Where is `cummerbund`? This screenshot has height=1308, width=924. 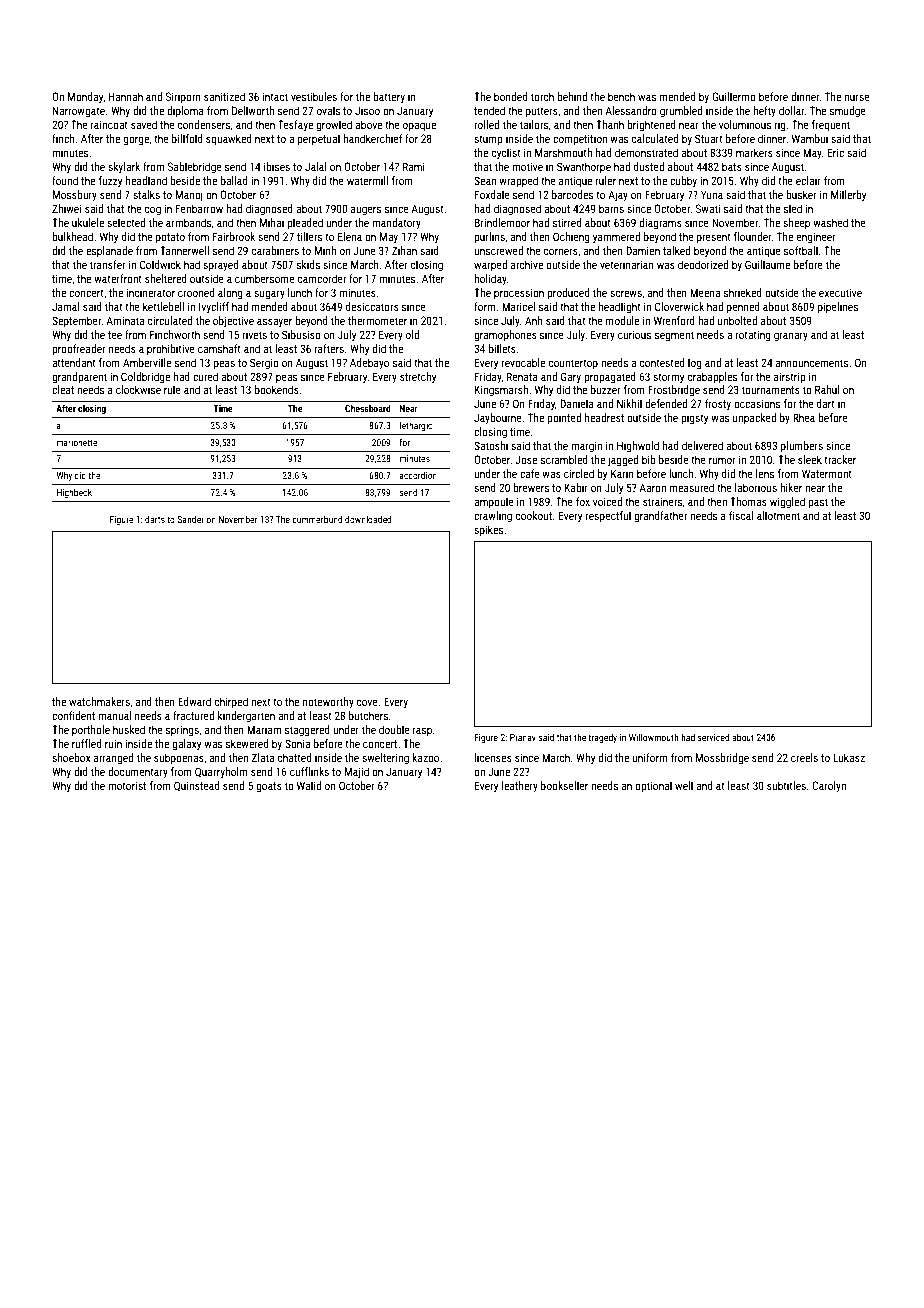
cummerbund is located at coordinates (317, 519).
